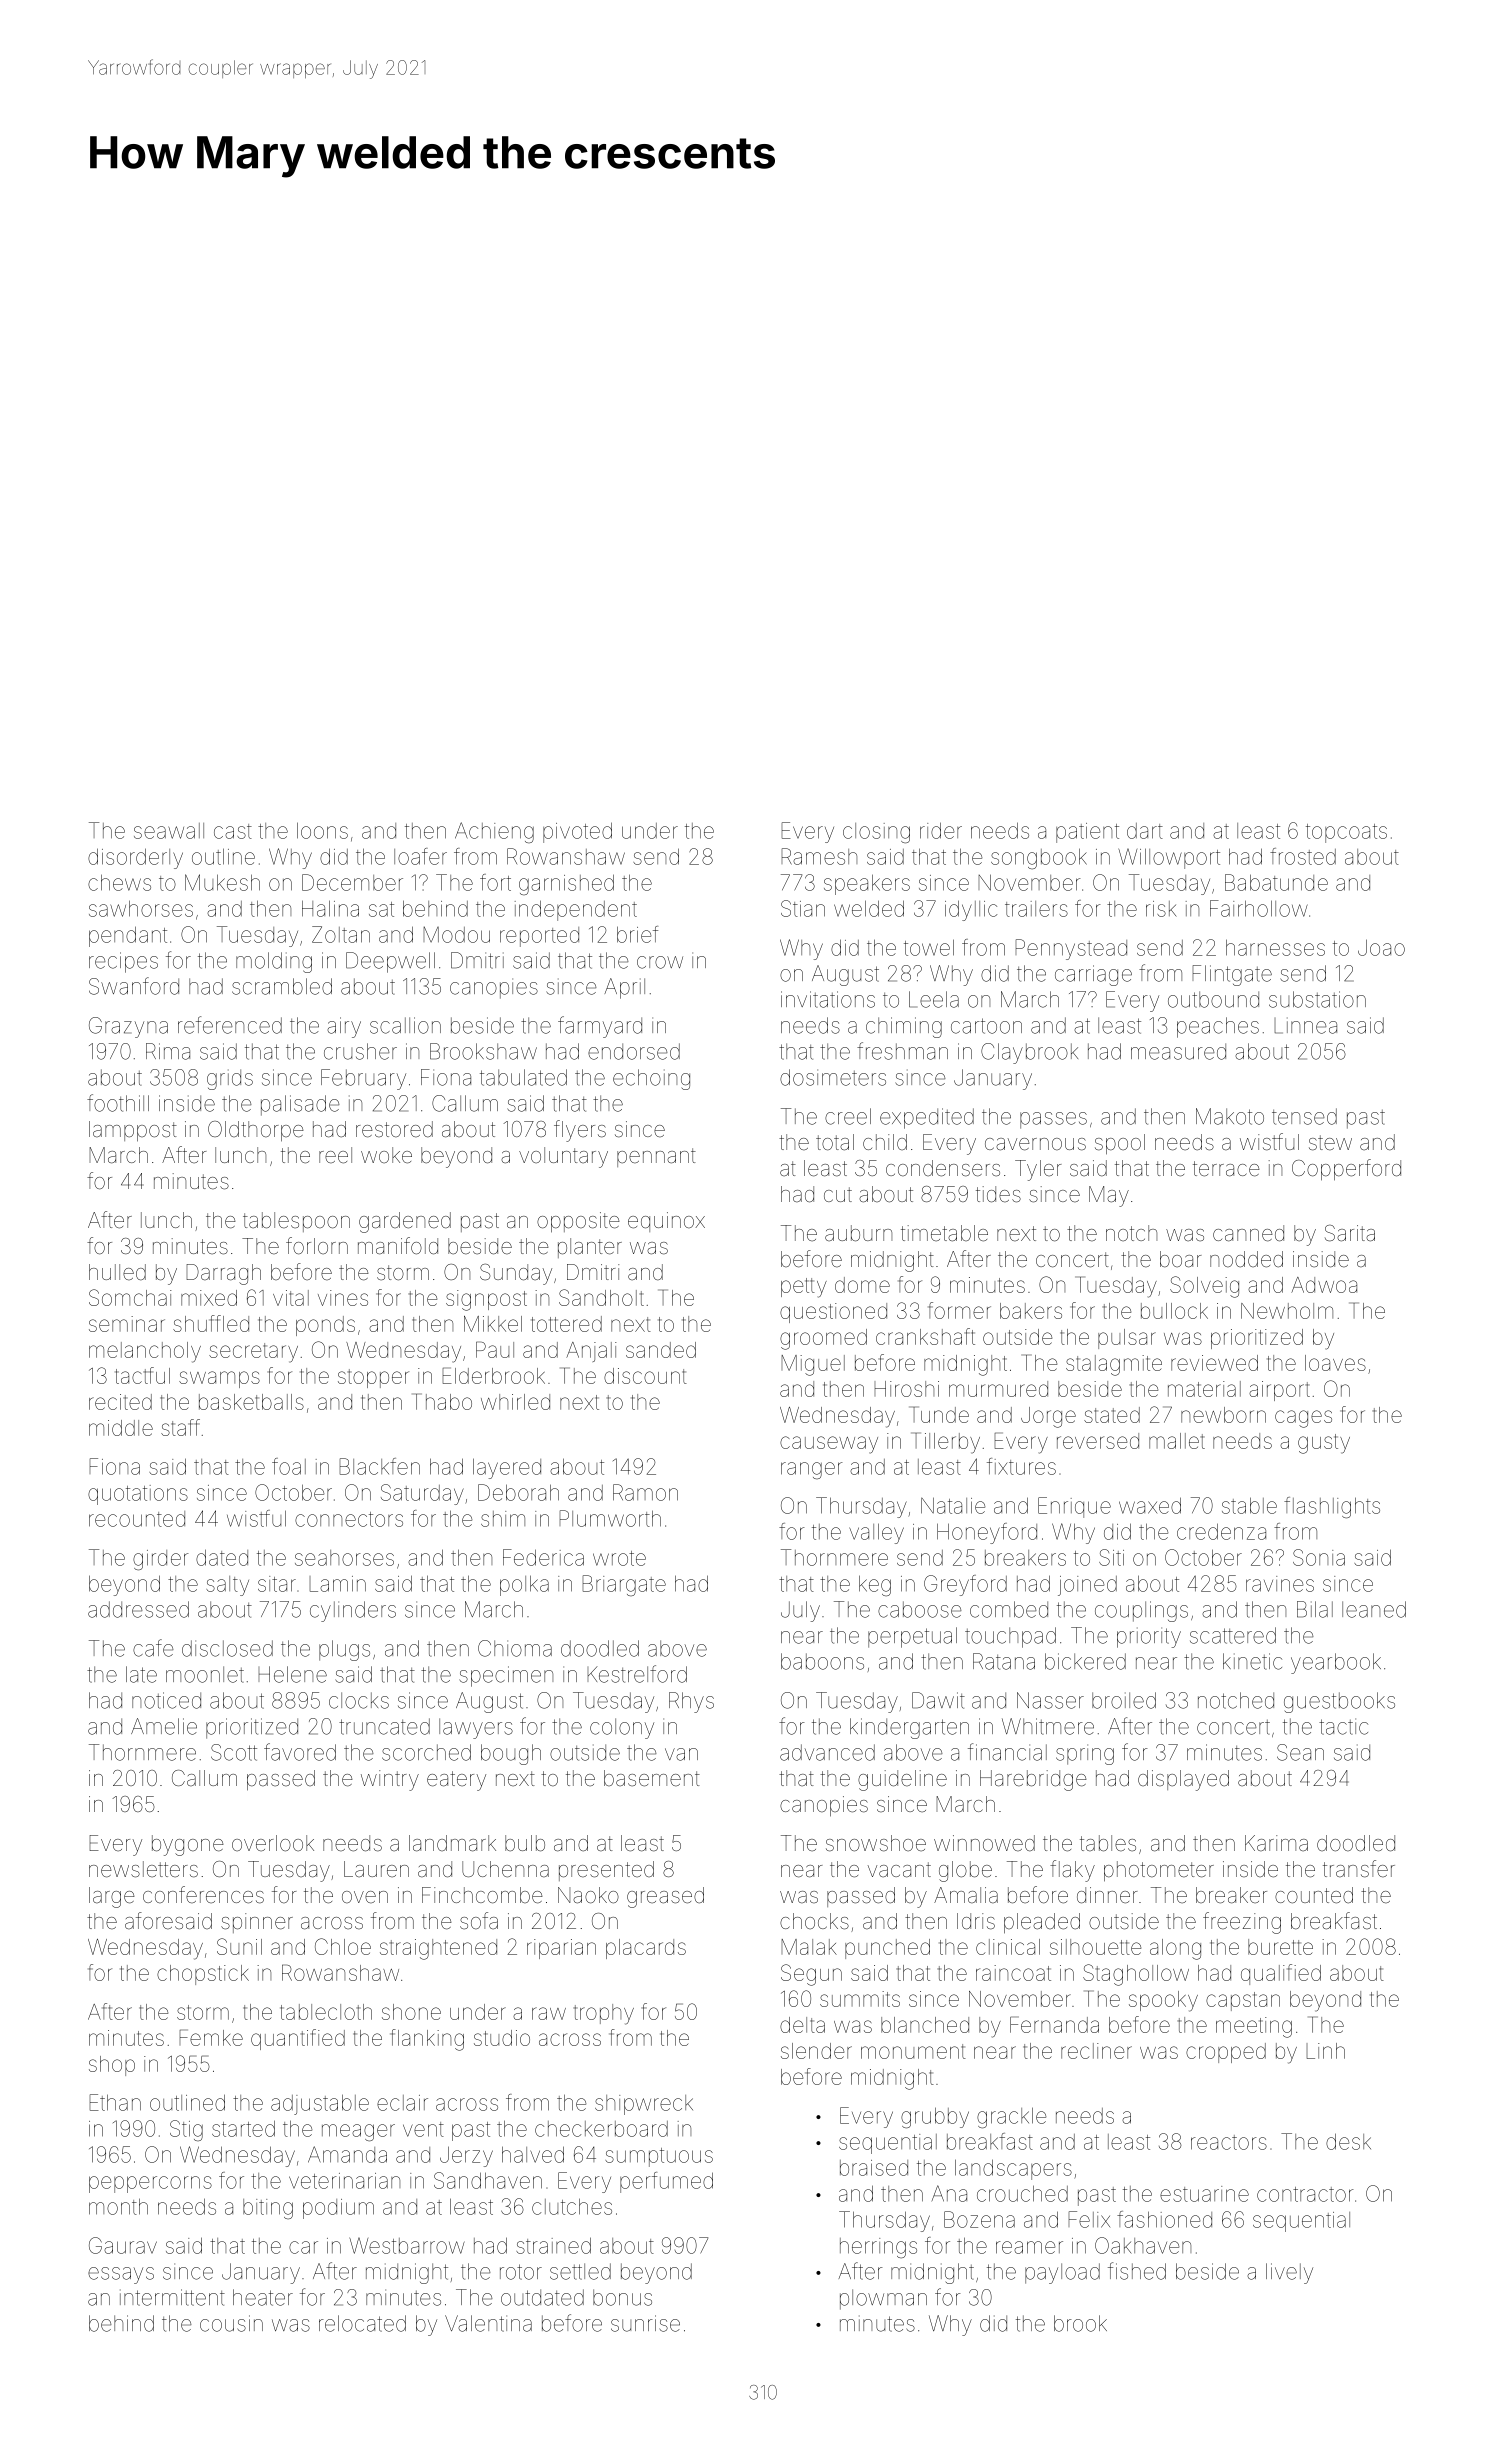 The image size is (1496, 2464). I want to click on terrace, so click(1226, 1169).
